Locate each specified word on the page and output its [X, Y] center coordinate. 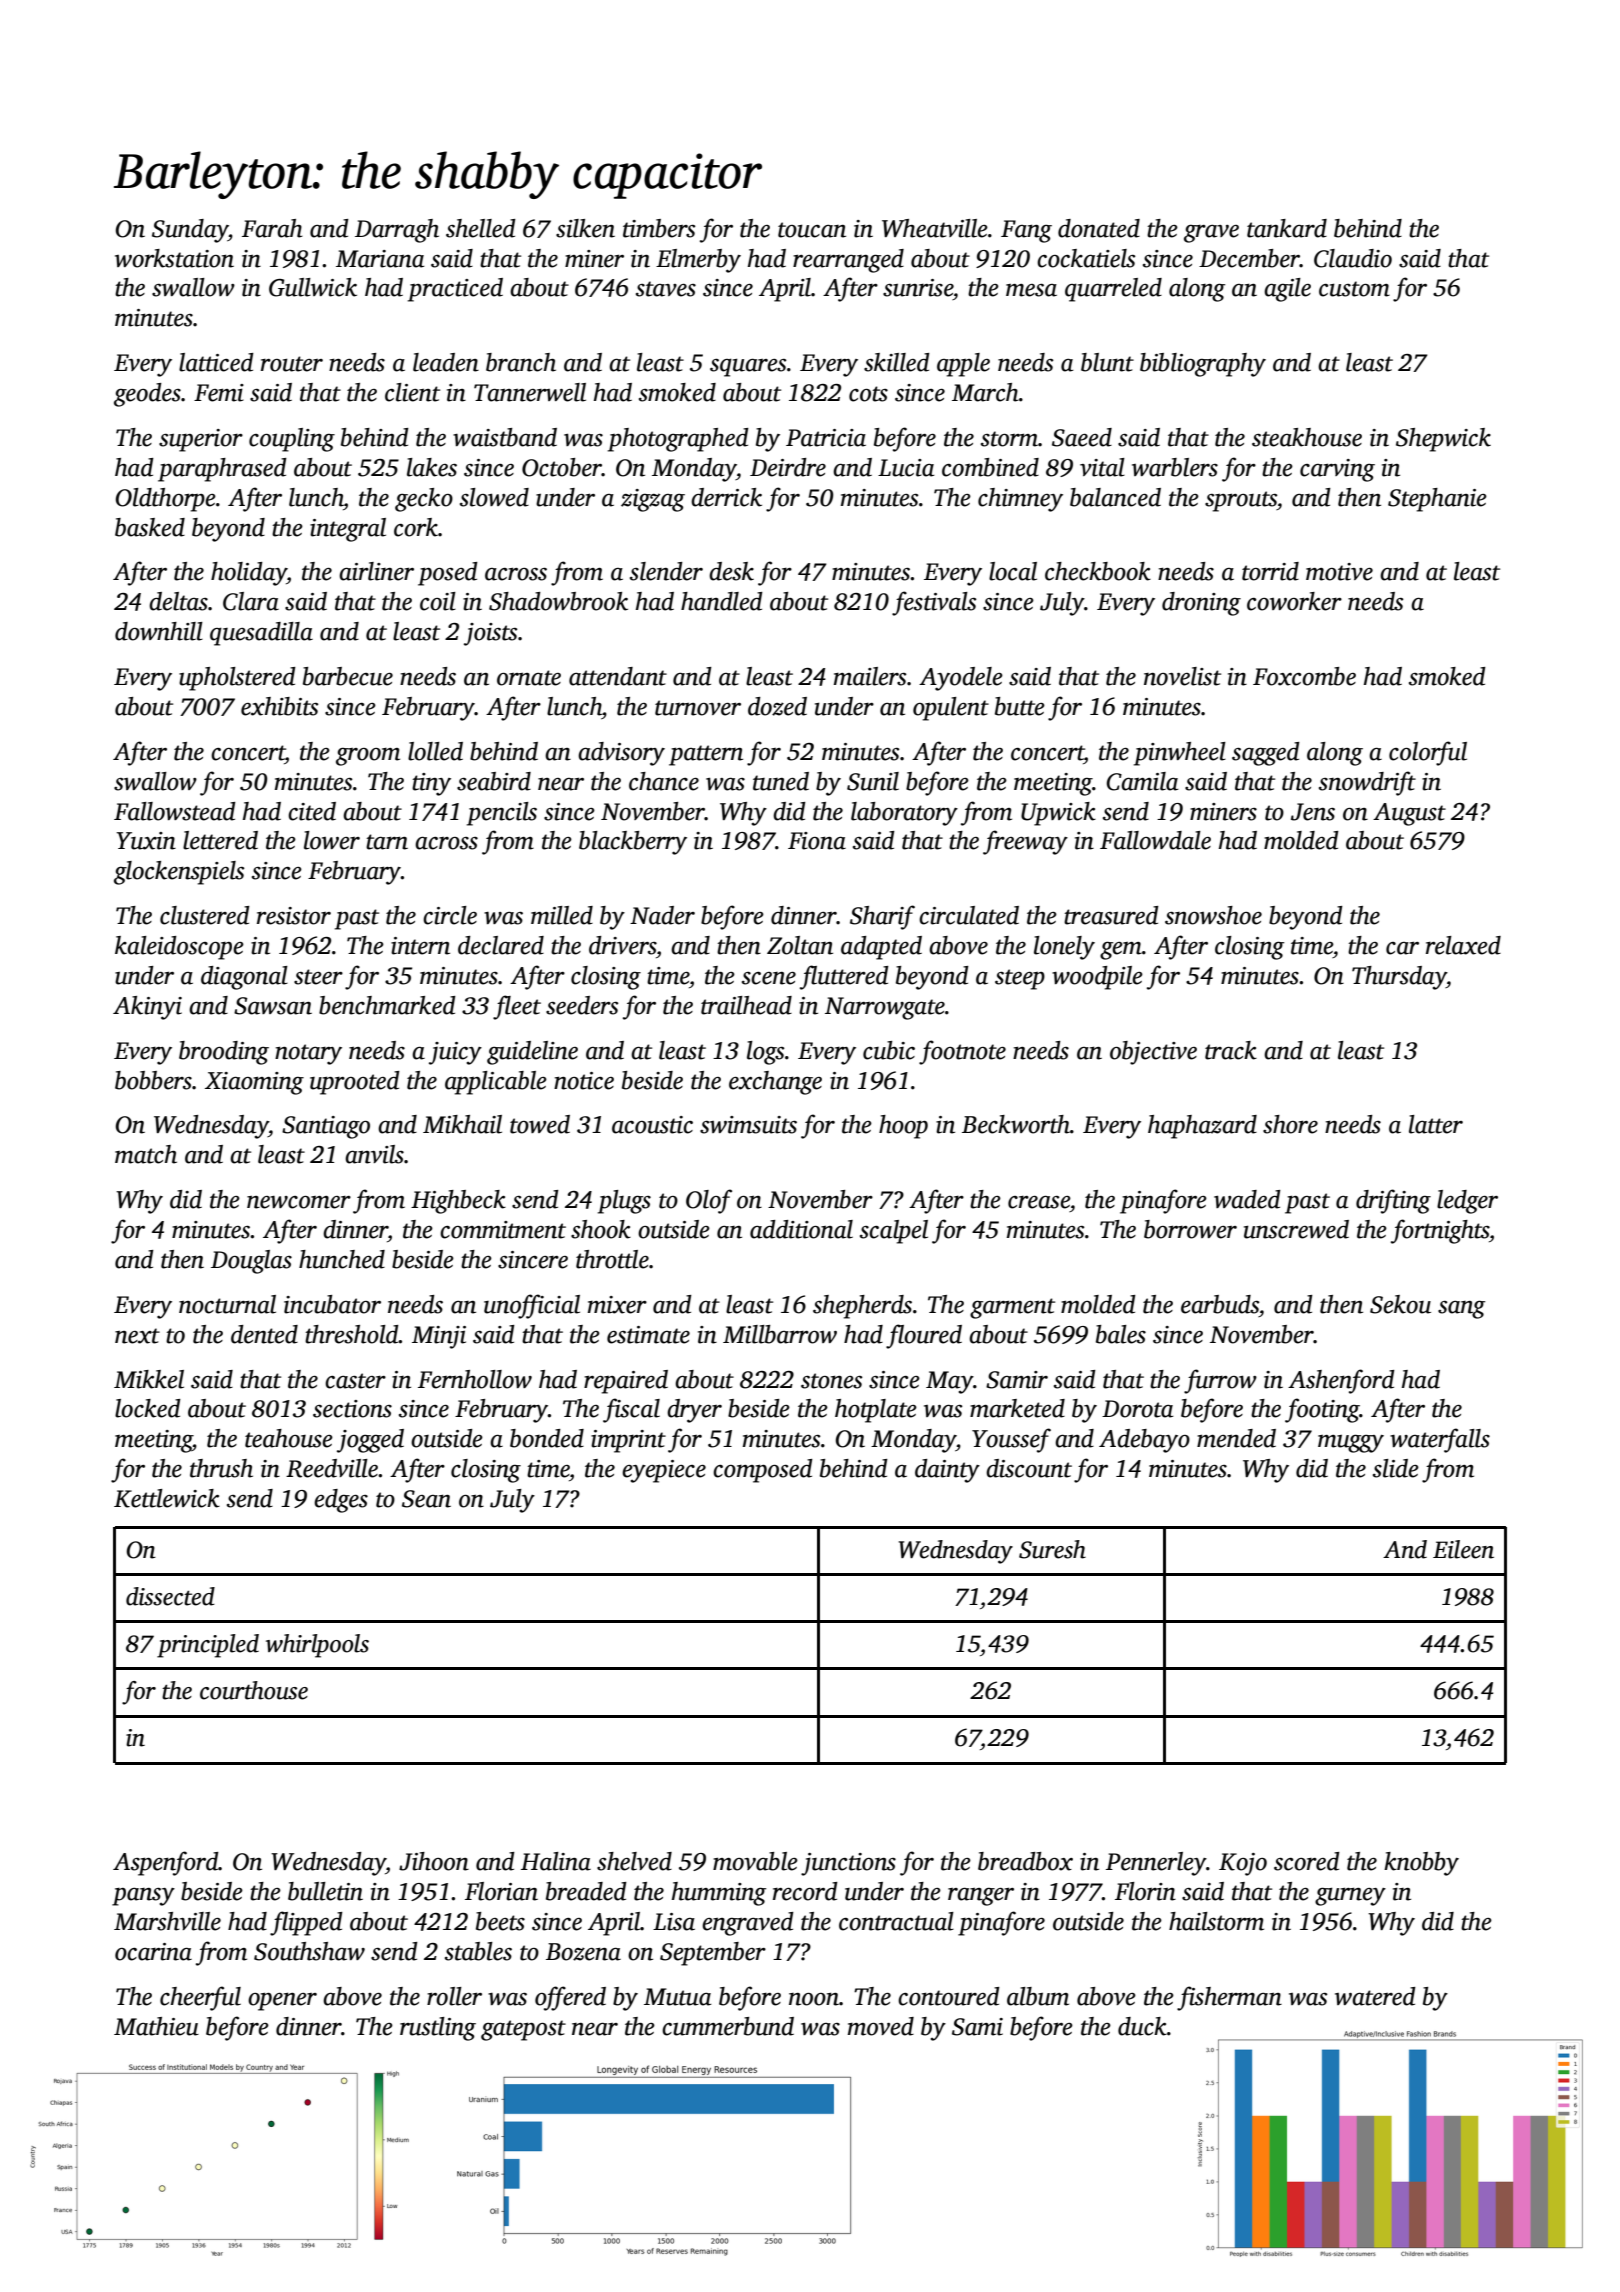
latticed [216, 362]
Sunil [873, 781]
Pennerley [1156, 1864]
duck [1142, 2026]
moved [881, 2026]
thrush [221, 1468]
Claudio [1353, 258]
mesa [1031, 290]
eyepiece [664, 1471]
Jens [1313, 812]
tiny [431, 784]
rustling [438, 2029]
